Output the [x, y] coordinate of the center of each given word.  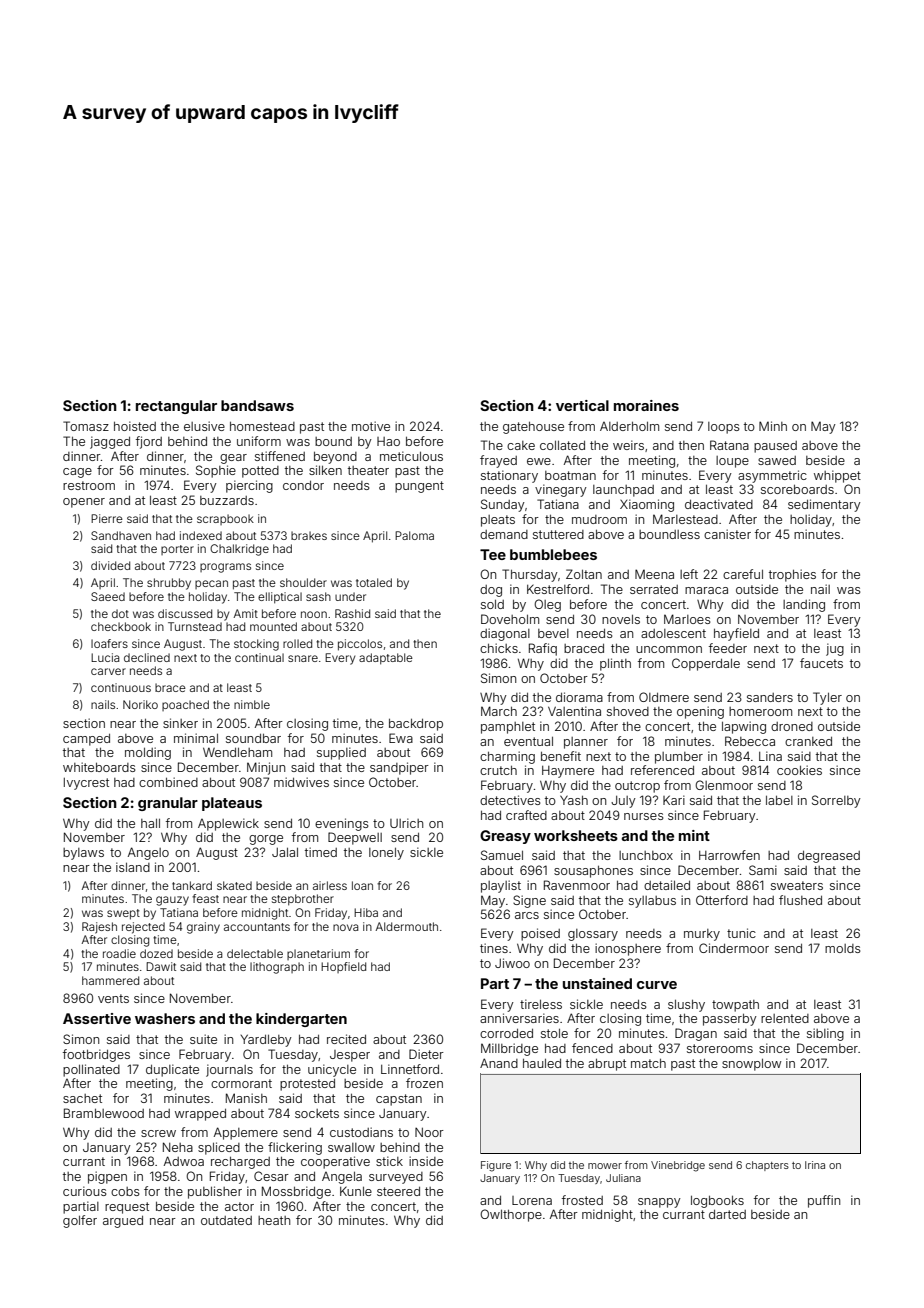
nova [346, 927]
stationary [509, 476]
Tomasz [86, 426]
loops [724, 428]
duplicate [172, 1070]
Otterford [722, 900]
